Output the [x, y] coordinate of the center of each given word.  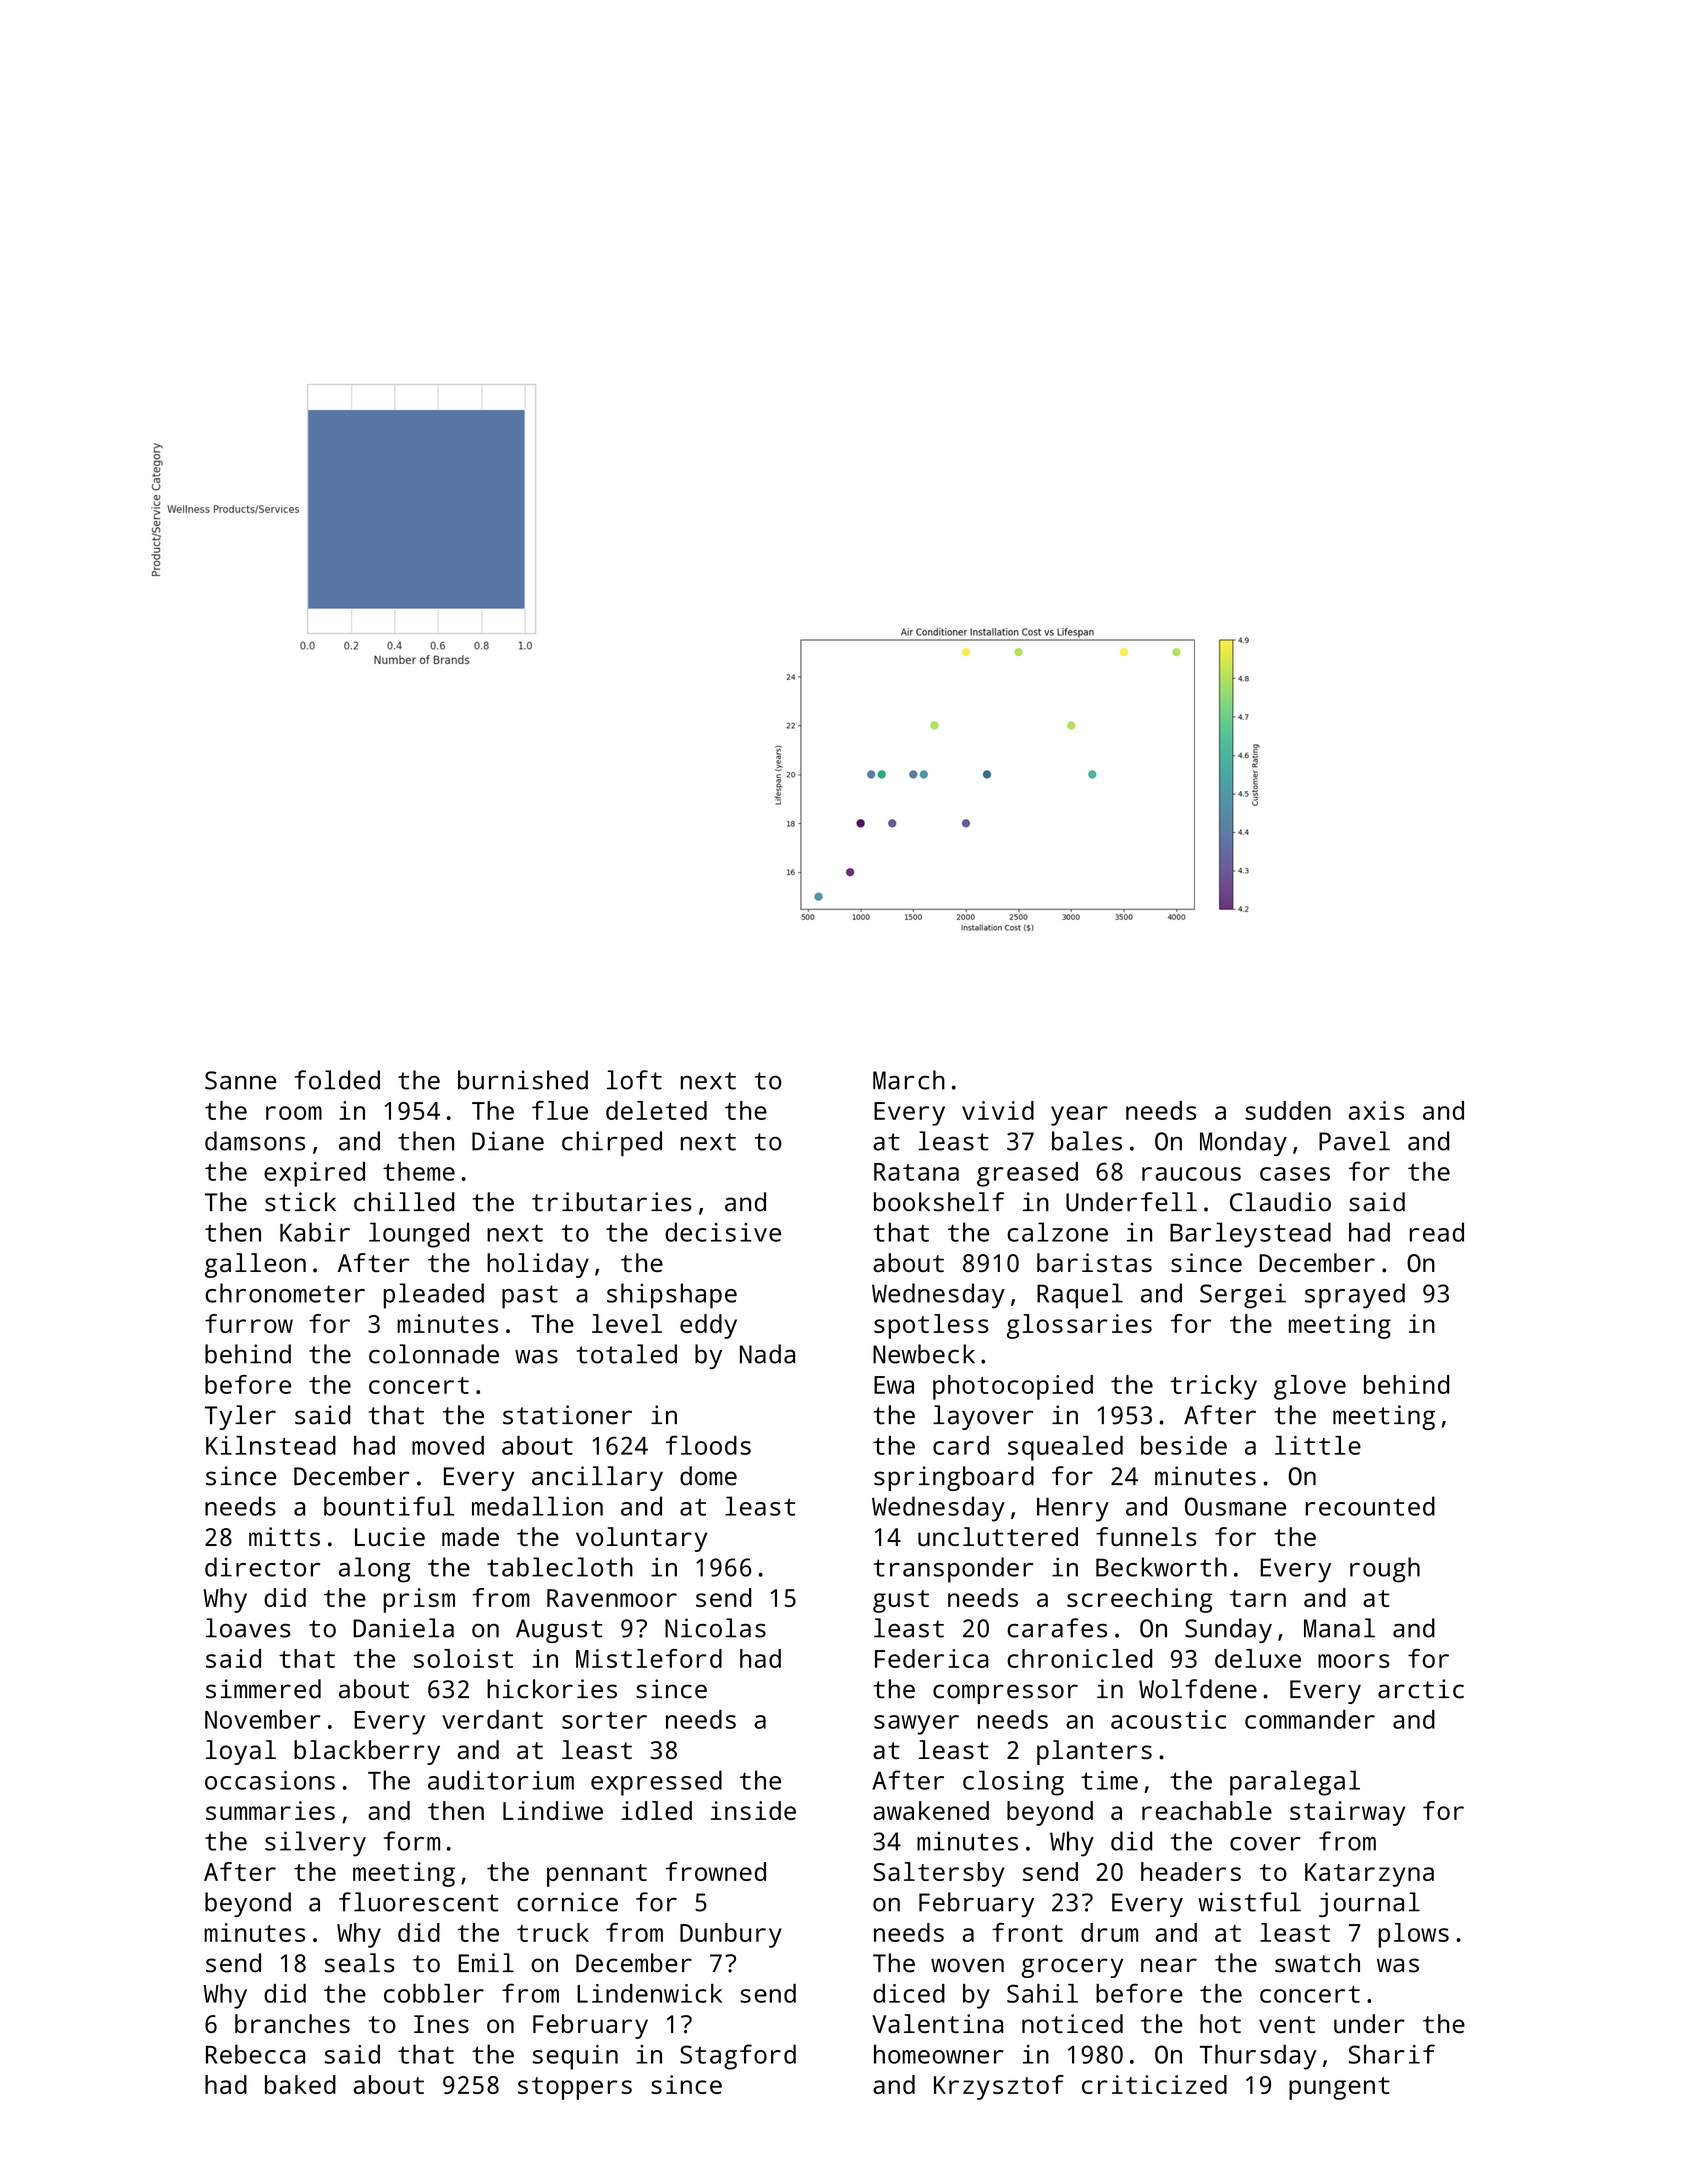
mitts [284, 1536]
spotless [931, 1326]
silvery [315, 1844]
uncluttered [998, 1536]
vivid [998, 1110]
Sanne [241, 1080]
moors [1354, 1661]
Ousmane [1235, 1506]
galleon [255, 1265]
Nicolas [715, 1628]
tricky [1213, 1387]
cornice [567, 1902]
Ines [441, 2024]
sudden [1288, 1110]
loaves [248, 1628]
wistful [1249, 1902]
